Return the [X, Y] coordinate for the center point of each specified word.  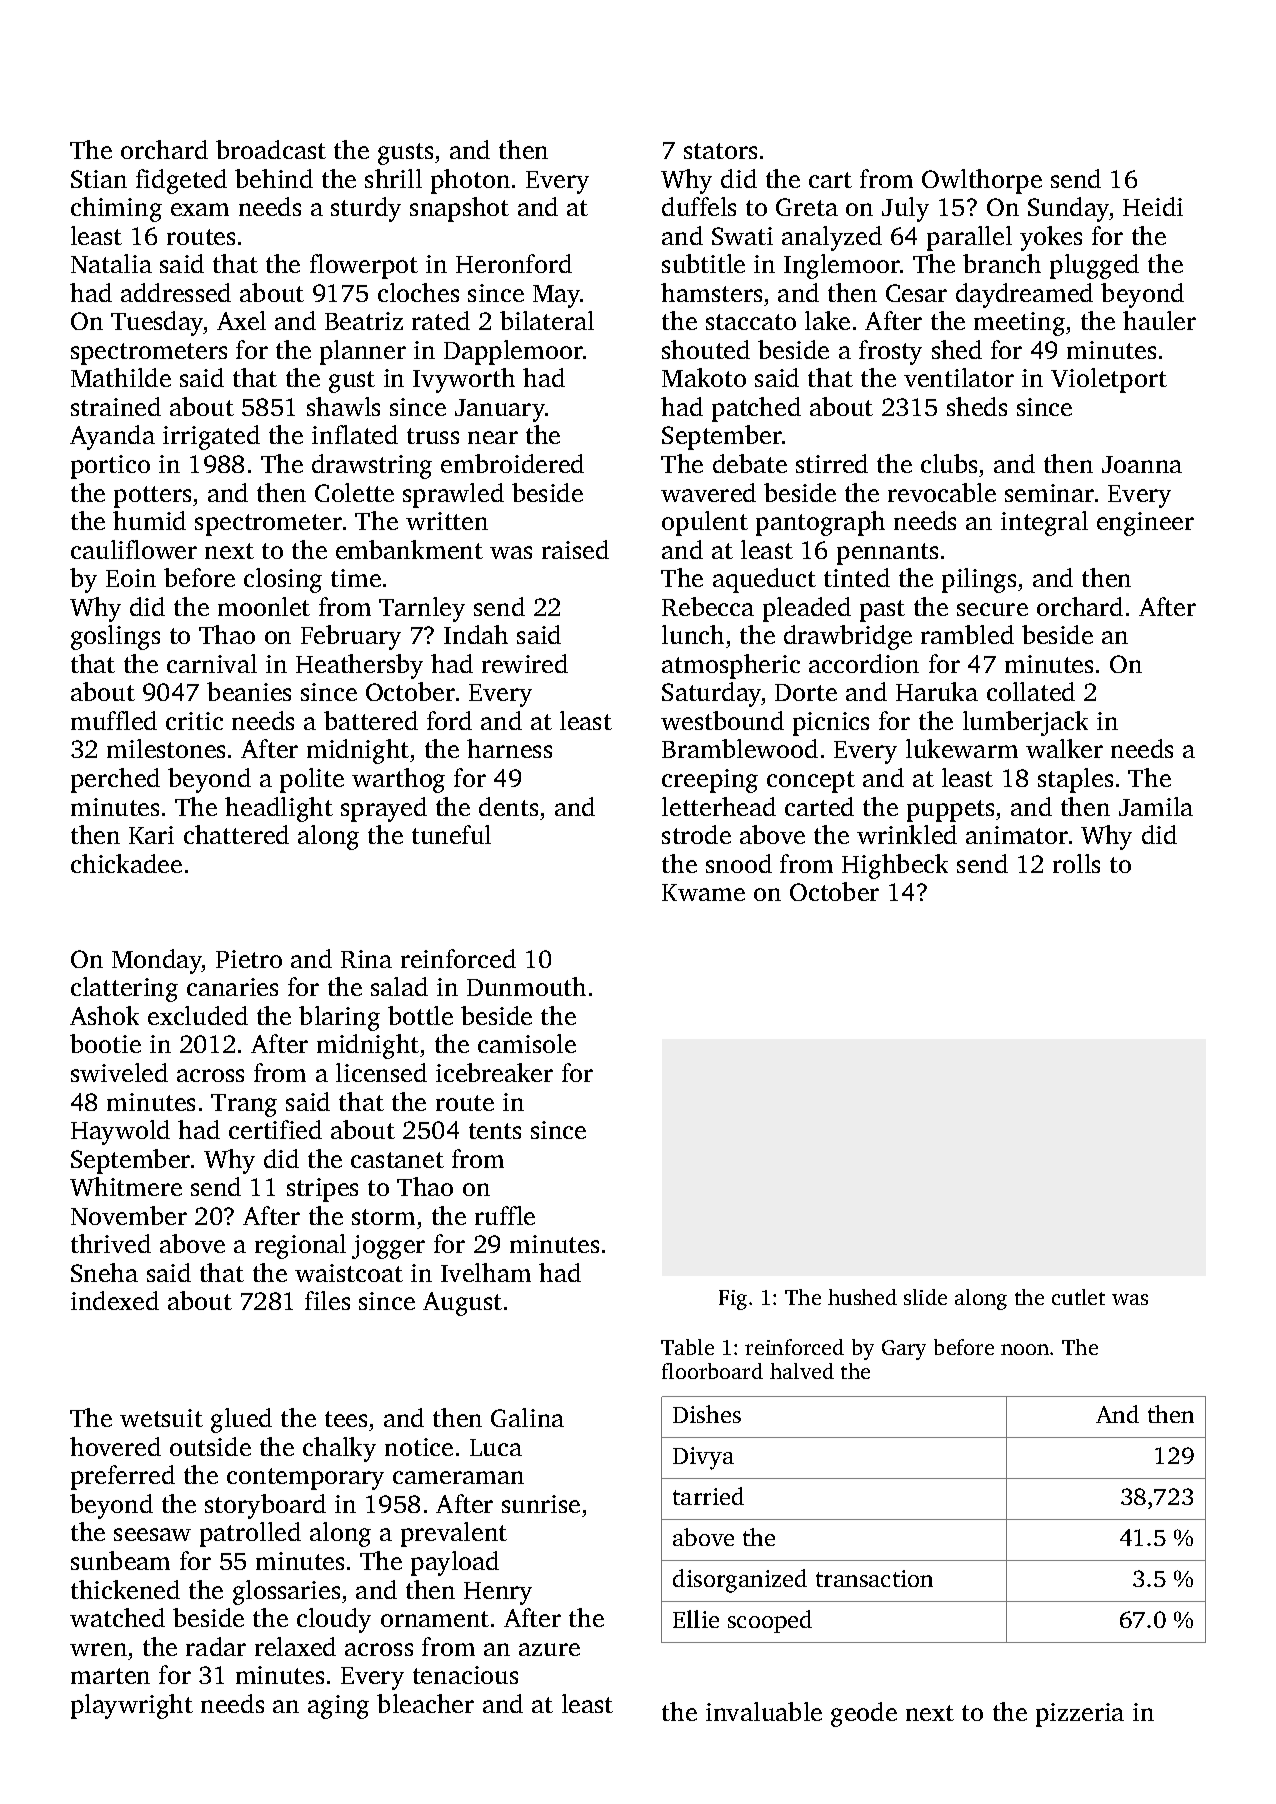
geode [864, 1714]
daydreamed [1024, 295]
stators [720, 151]
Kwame [703, 892]
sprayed [384, 809]
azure [549, 1649]
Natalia [111, 263]
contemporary [305, 1479]
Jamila [1156, 806]
